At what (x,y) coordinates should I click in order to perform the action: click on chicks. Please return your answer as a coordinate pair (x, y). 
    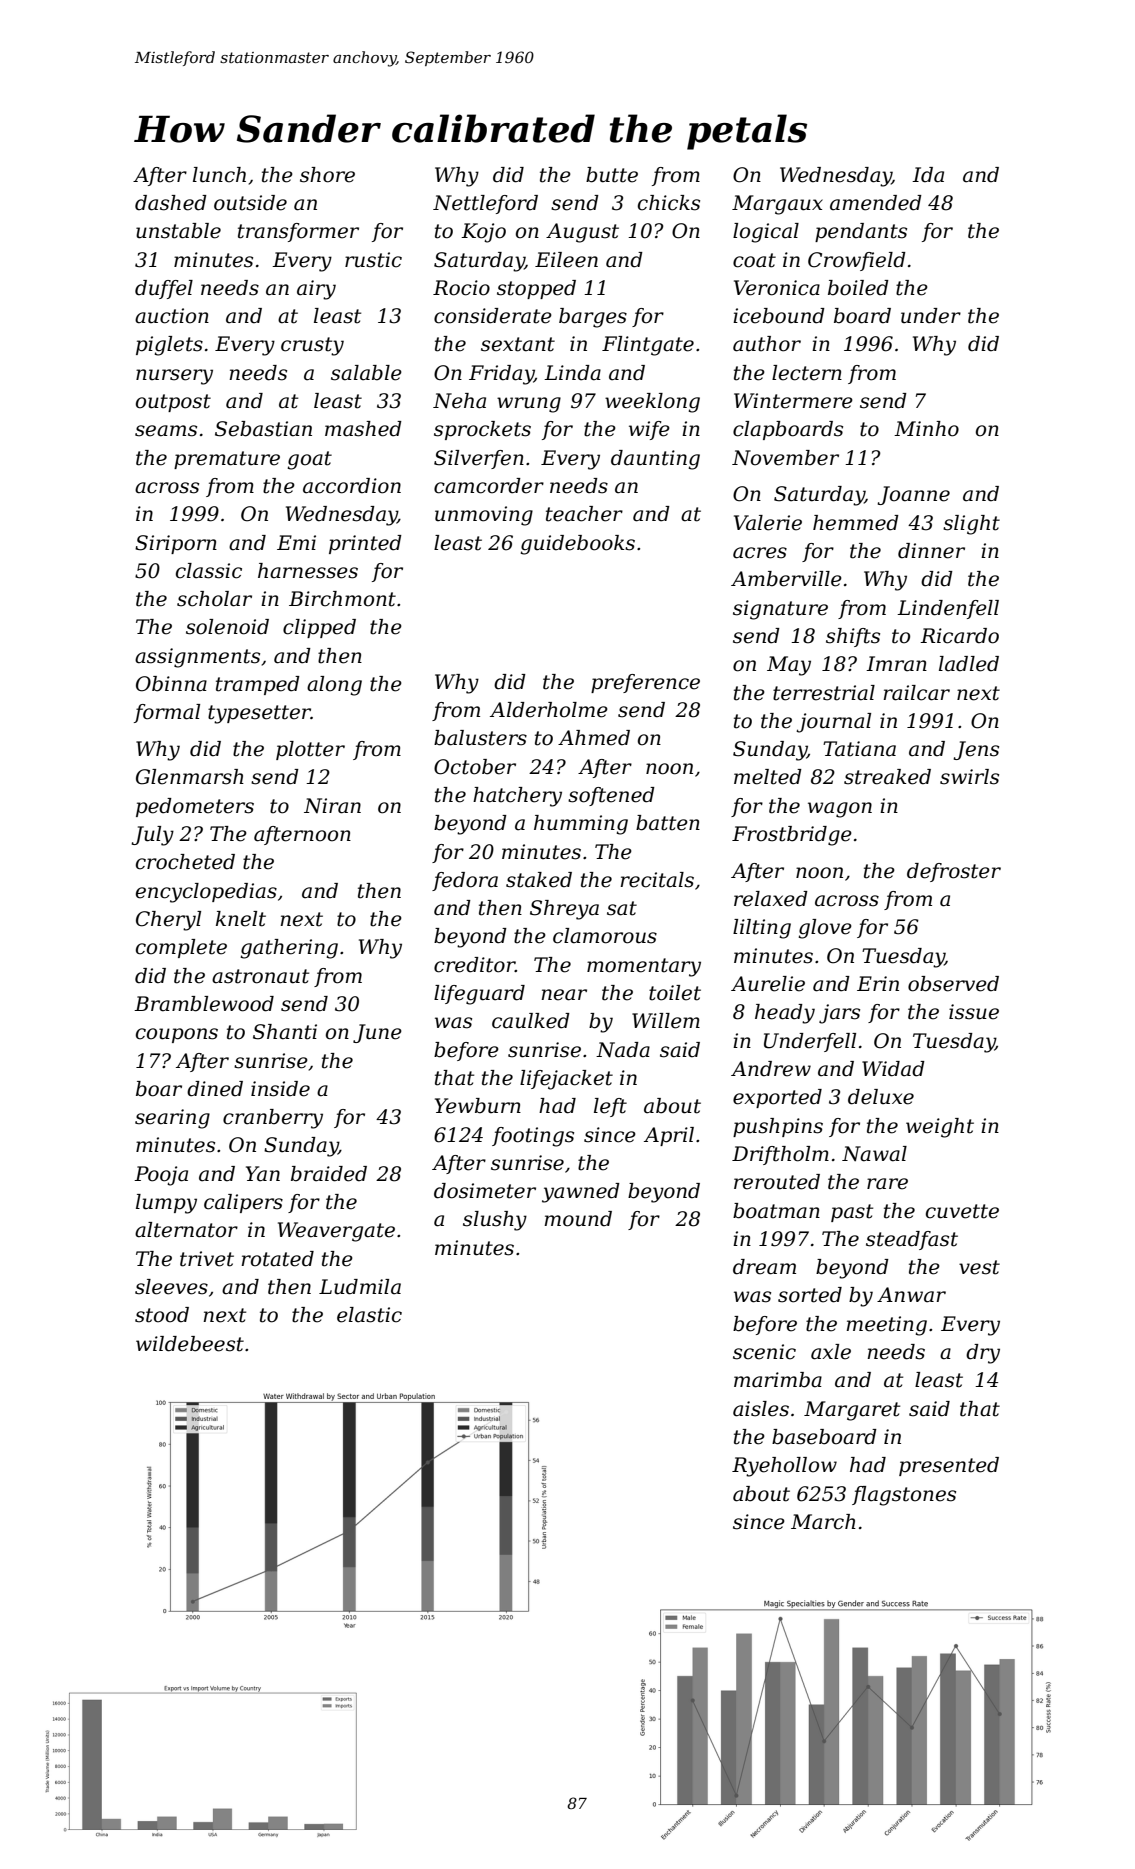
    Looking at the image, I should click on (669, 203).
